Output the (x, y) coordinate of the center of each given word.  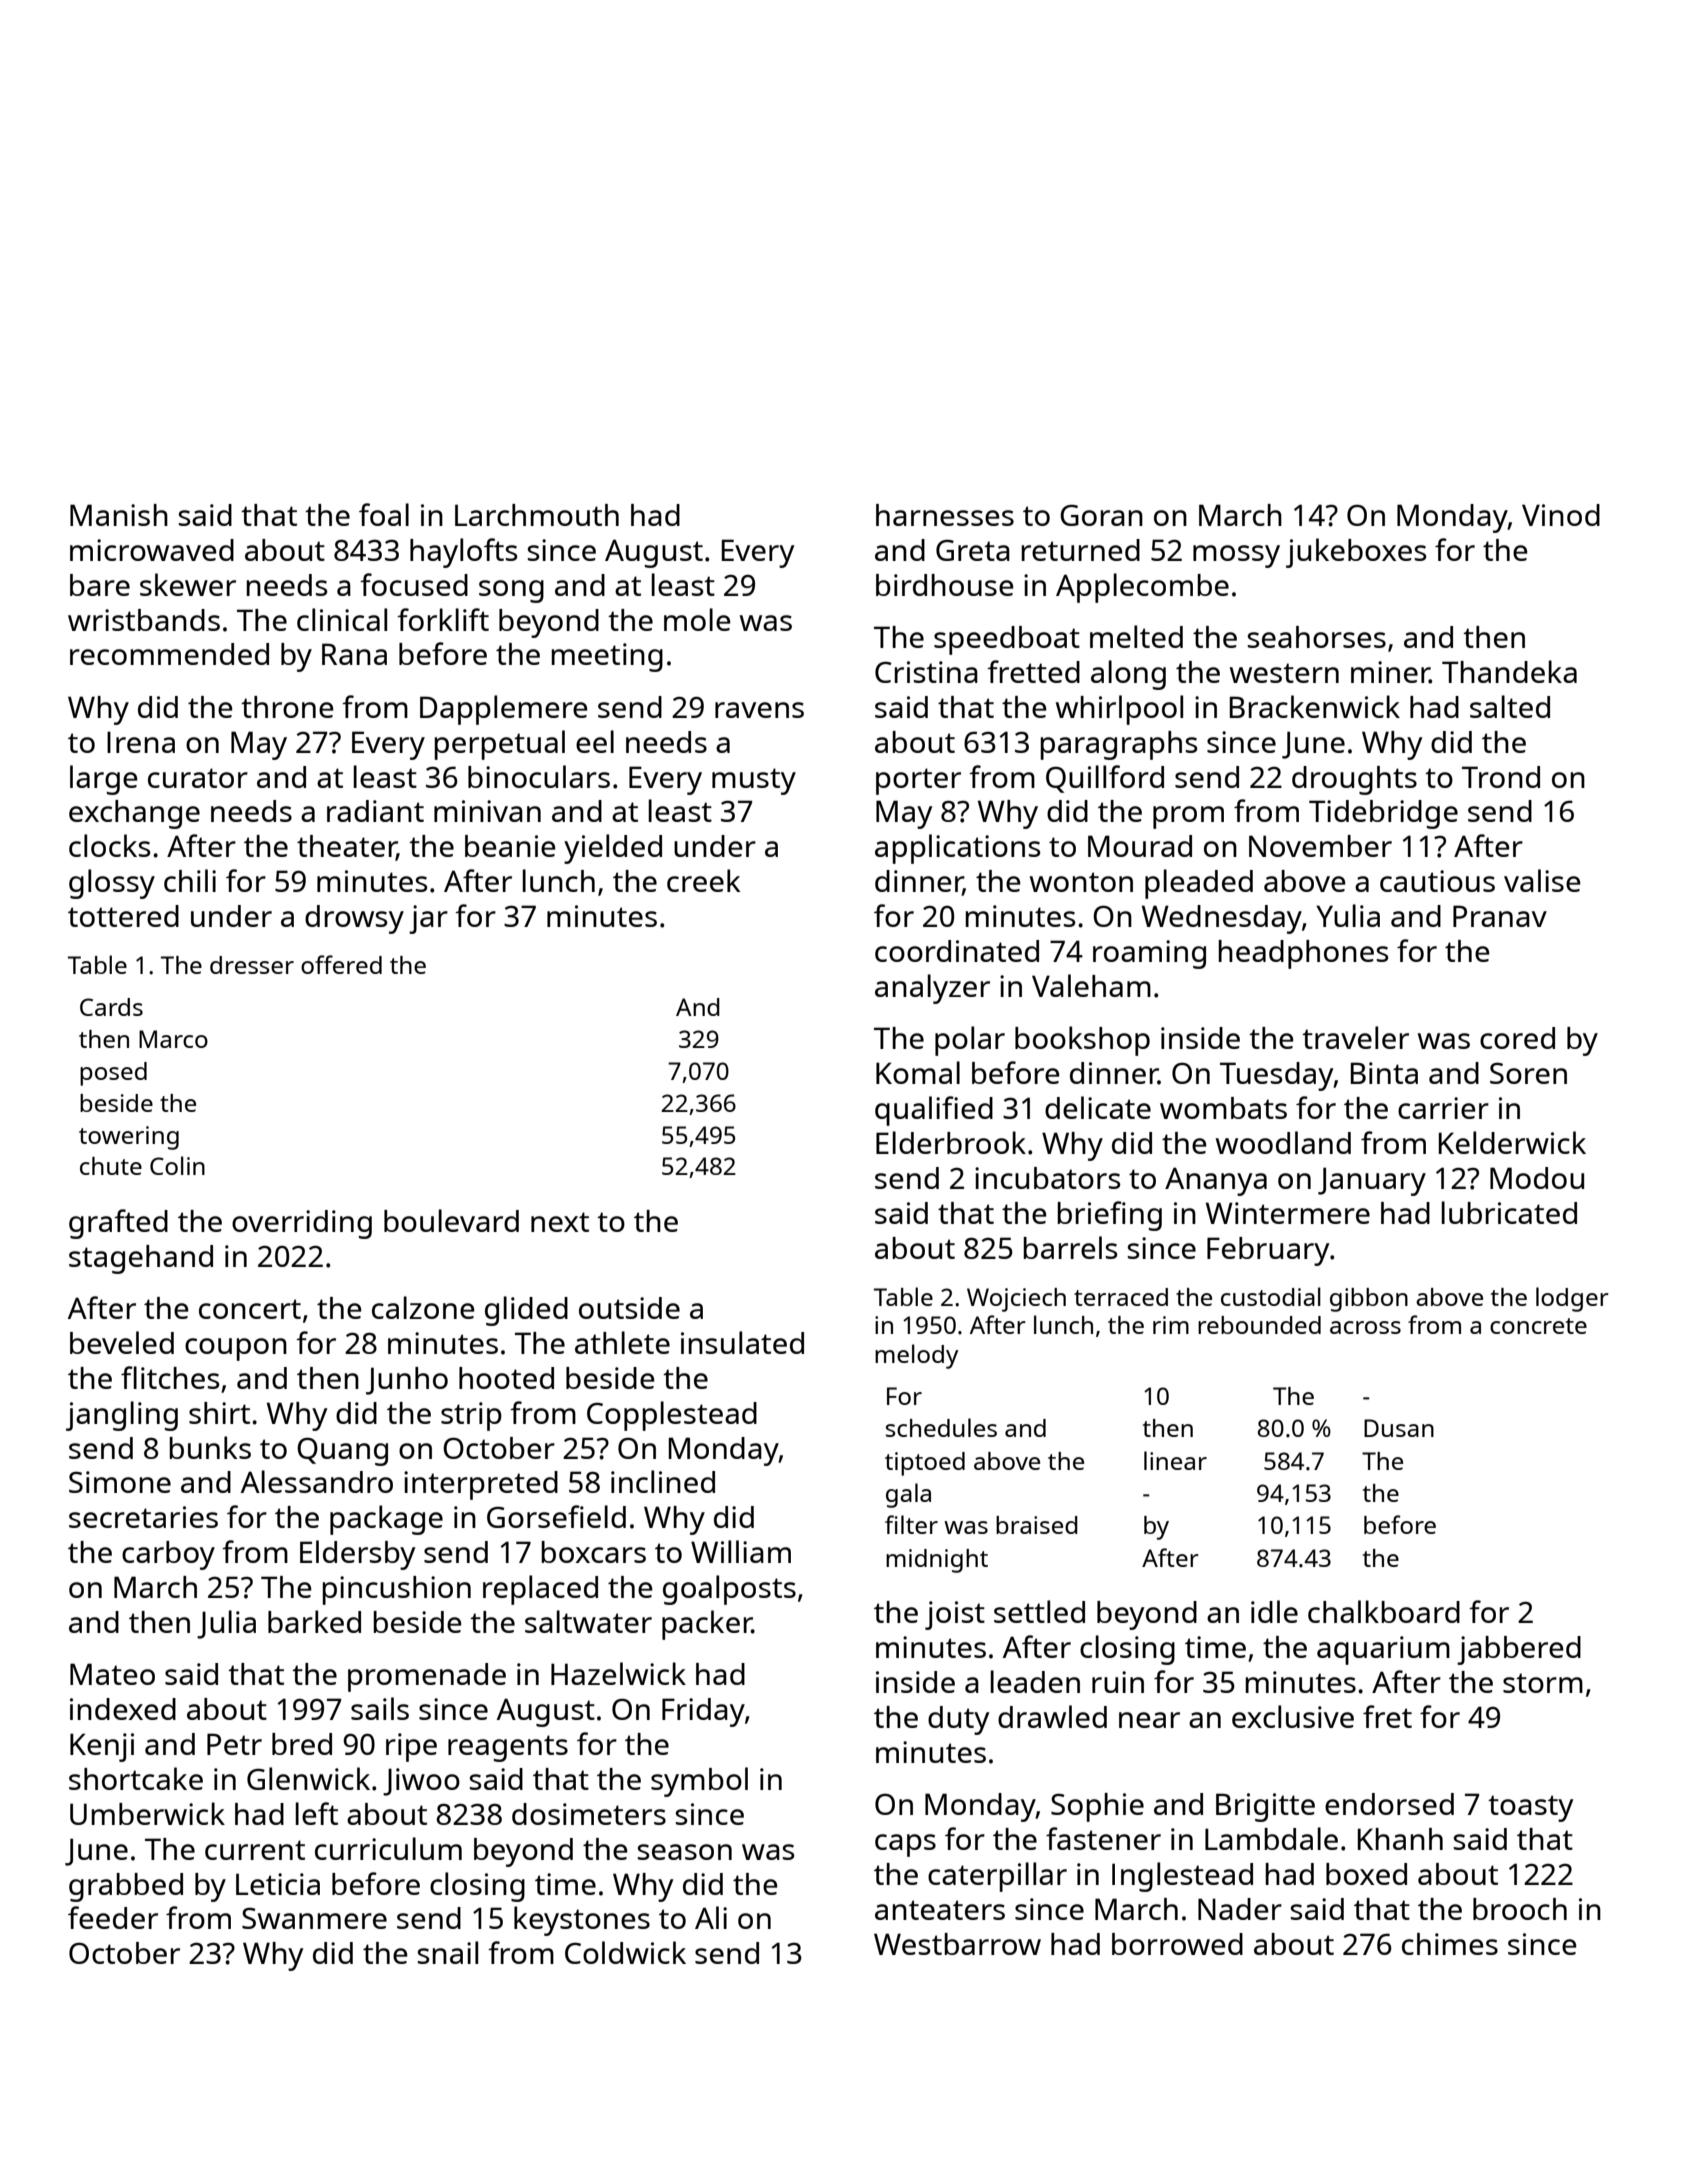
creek (704, 880)
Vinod (1561, 515)
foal (384, 514)
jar (428, 919)
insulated (742, 1342)
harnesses (945, 515)
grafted (118, 1224)
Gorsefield (556, 1516)
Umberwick (147, 1813)
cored (1517, 1038)
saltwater (588, 1621)
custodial (1271, 1296)
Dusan (1399, 1428)
